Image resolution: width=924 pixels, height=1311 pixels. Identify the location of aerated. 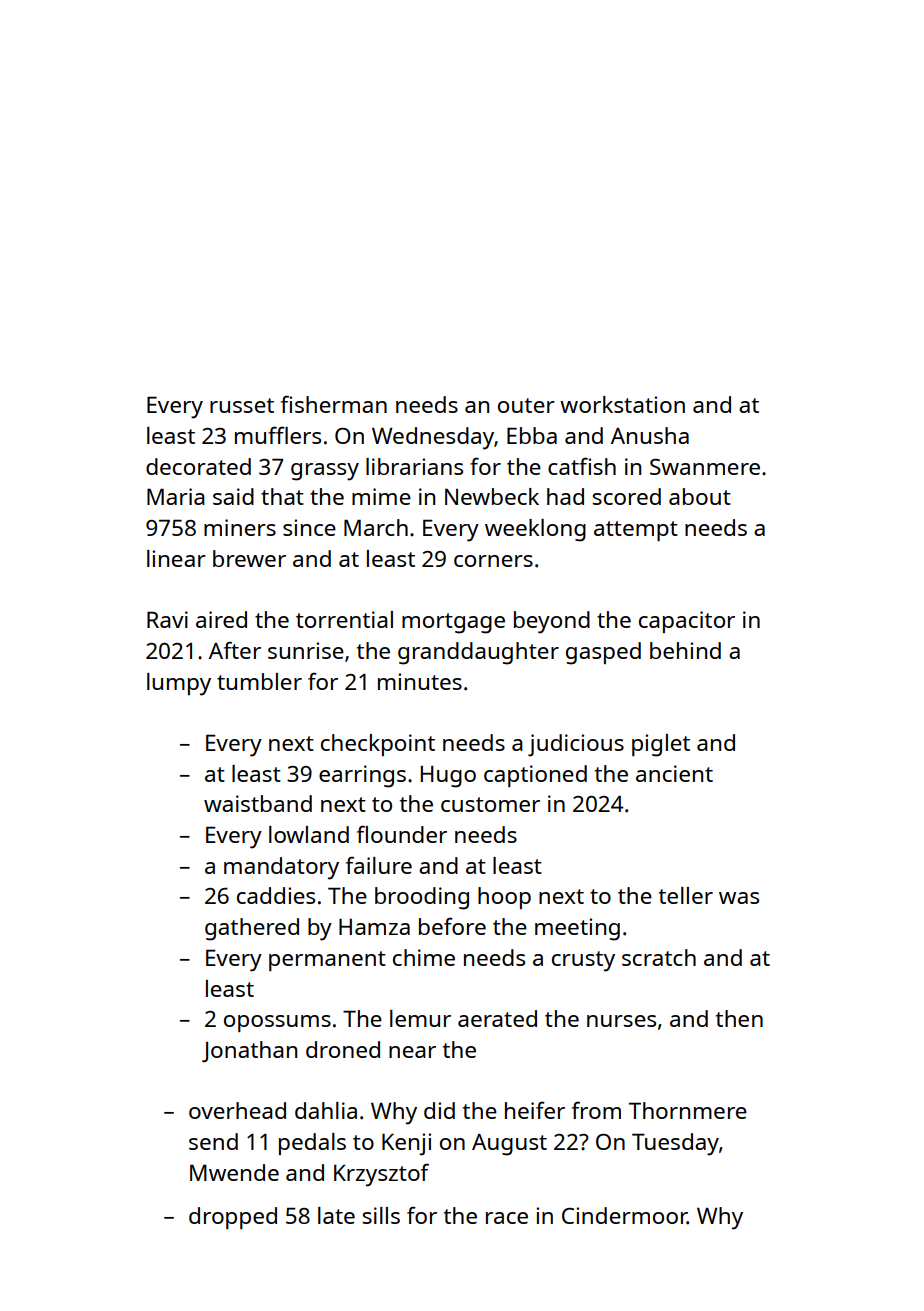
(497, 1018).
